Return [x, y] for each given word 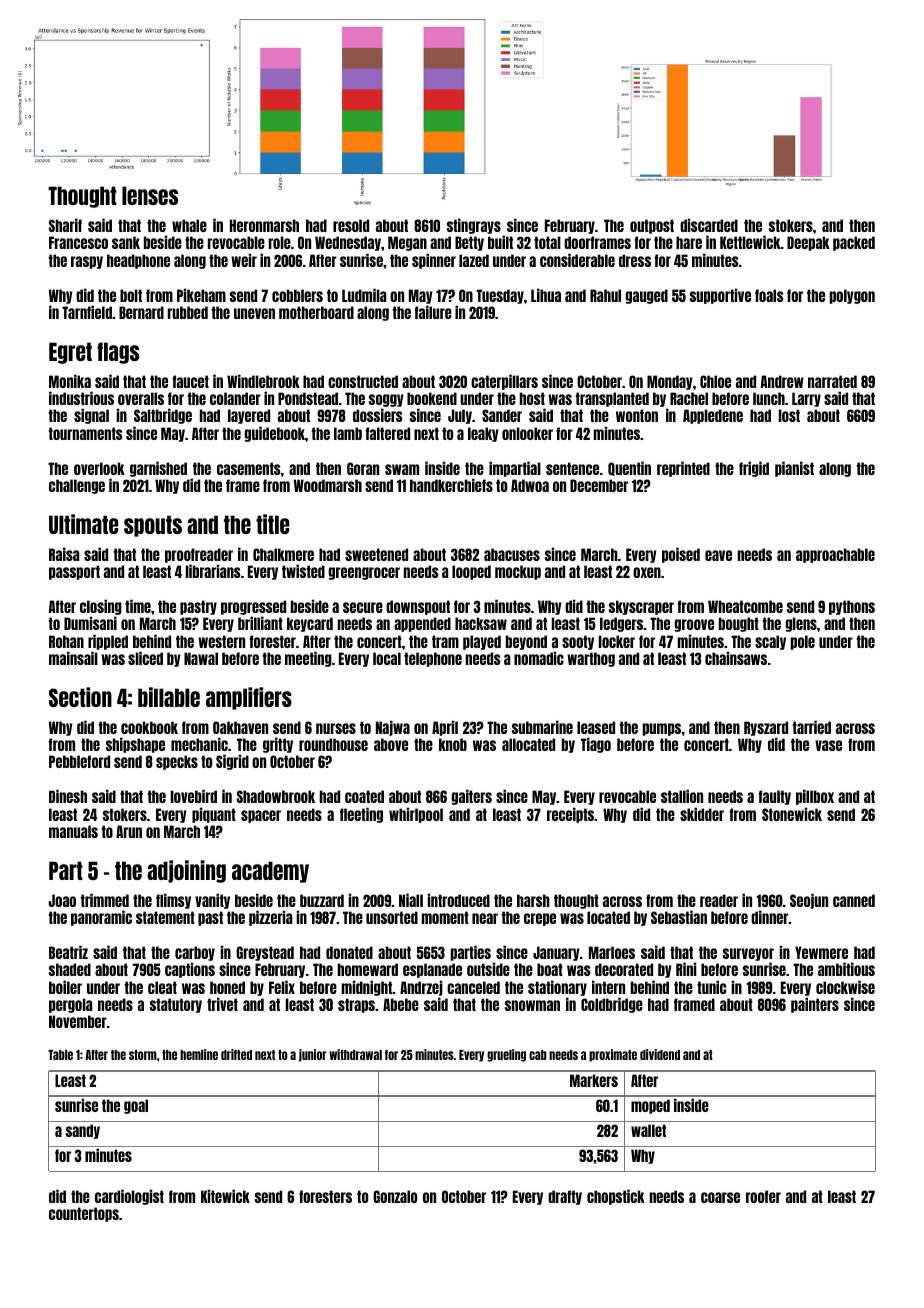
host [532, 398]
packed [854, 243]
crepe [540, 919]
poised [681, 555]
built [500, 242]
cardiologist [129, 1197]
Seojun [809, 901]
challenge [77, 486]
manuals [73, 831]
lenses [150, 195]
